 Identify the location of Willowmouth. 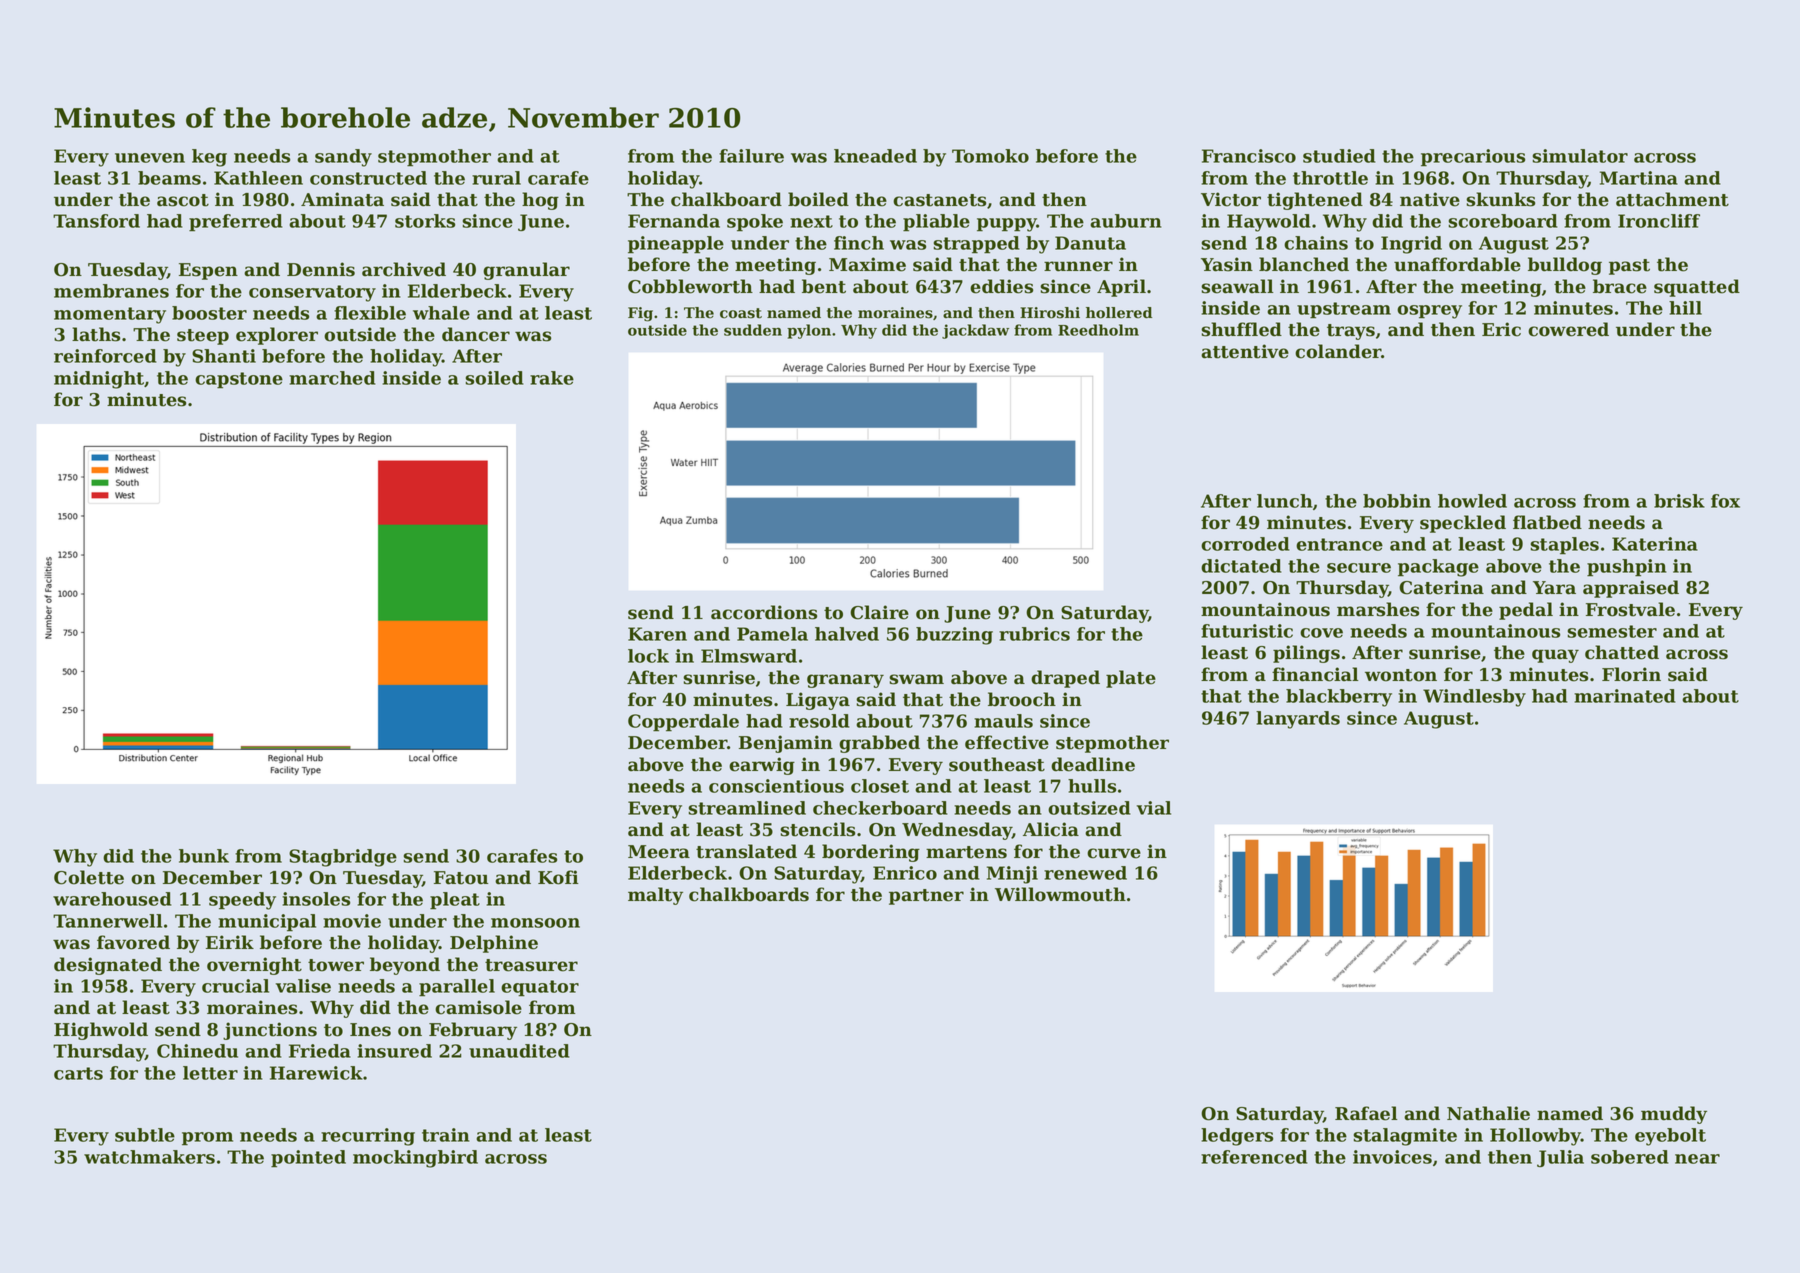
(1060, 894).
